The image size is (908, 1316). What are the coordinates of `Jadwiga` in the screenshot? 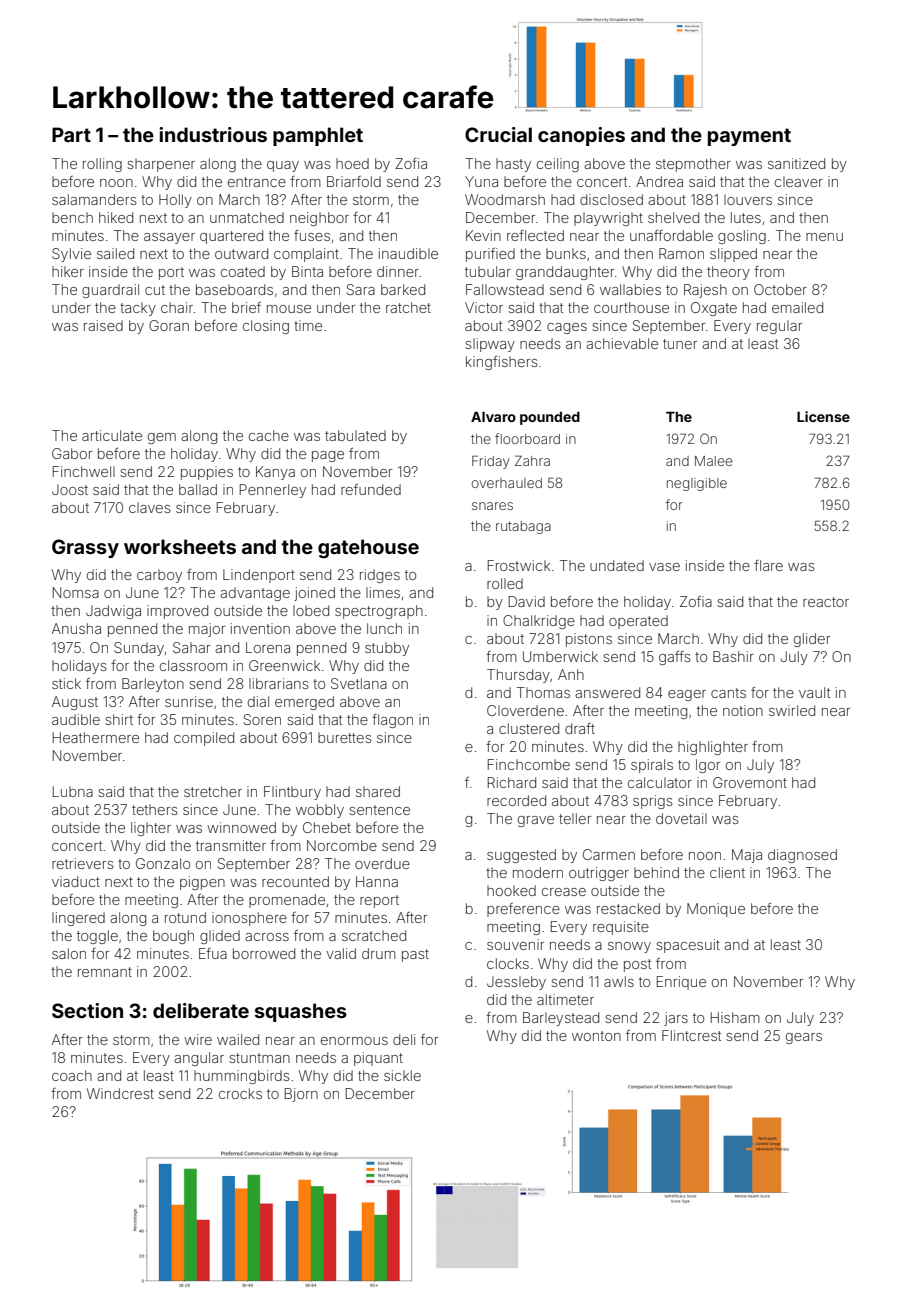 It's located at (113, 612).
